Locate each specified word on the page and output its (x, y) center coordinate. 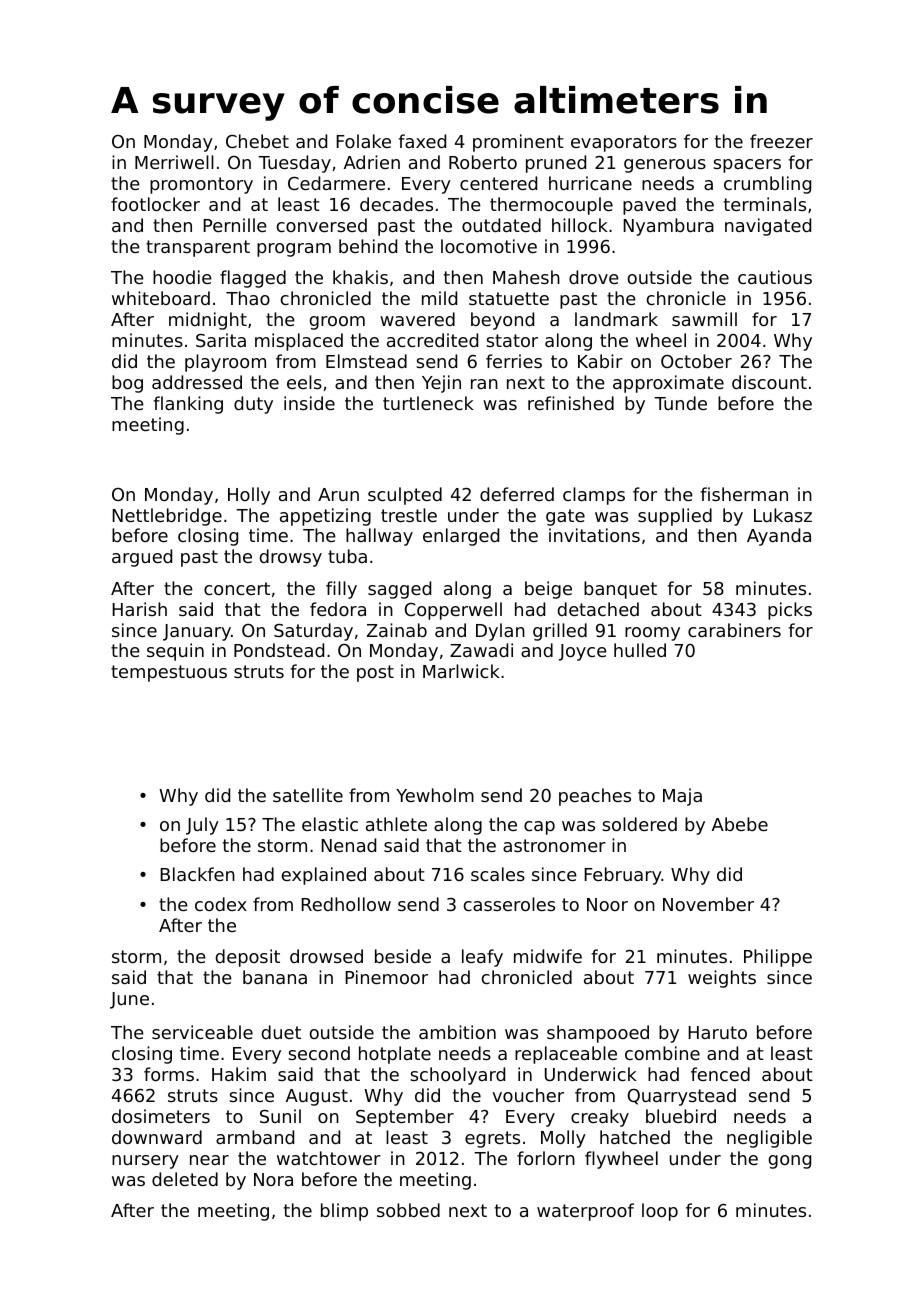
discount (769, 382)
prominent (518, 143)
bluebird (681, 1116)
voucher (528, 1095)
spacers (747, 166)
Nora (273, 1179)
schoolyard (457, 1076)
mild (439, 298)
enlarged (461, 537)
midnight (208, 321)
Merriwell (174, 162)
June (129, 1000)
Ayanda (779, 537)
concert (237, 588)
